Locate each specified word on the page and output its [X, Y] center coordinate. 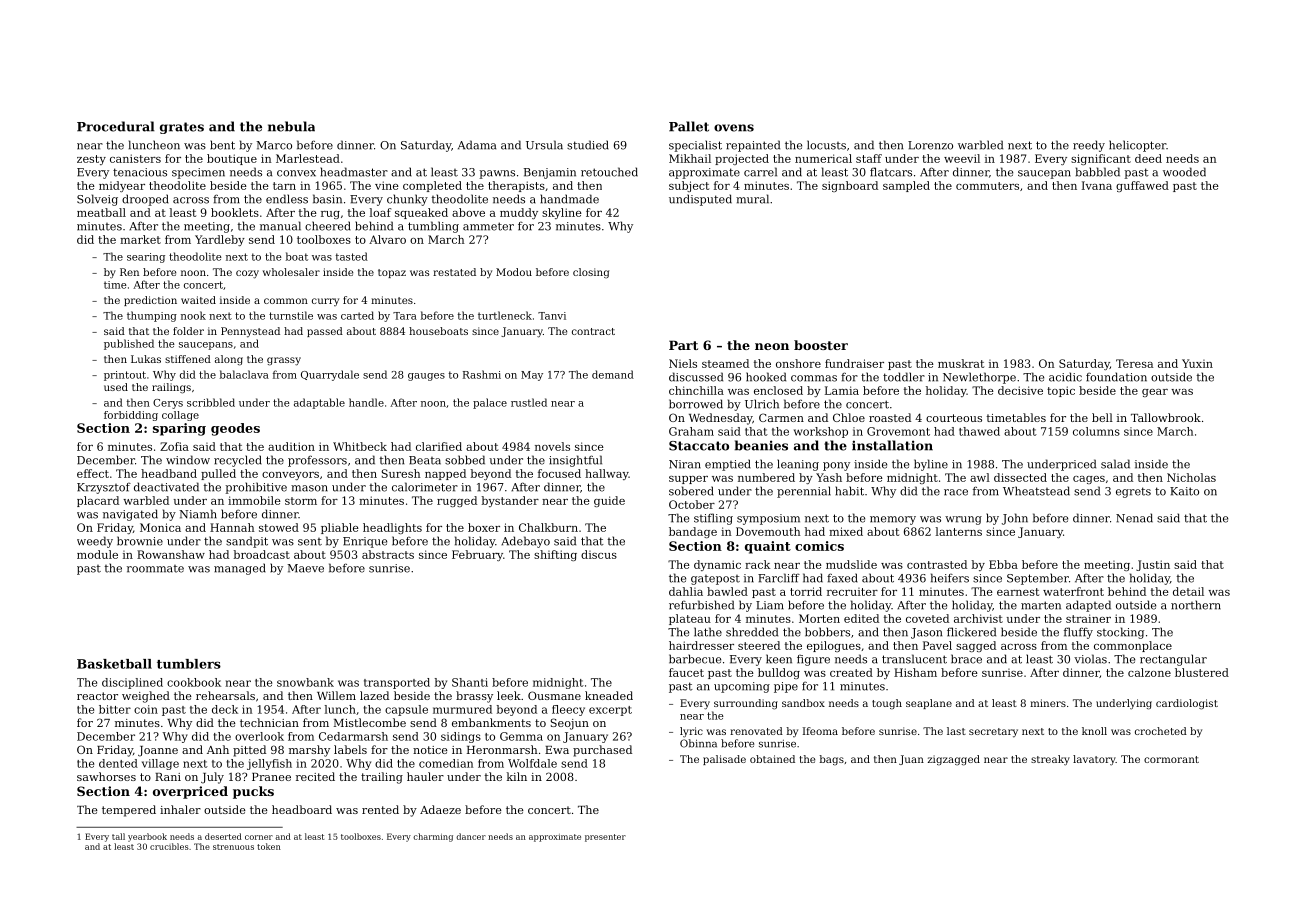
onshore [798, 363]
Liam [770, 605]
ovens [734, 128]
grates [182, 128]
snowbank [305, 682]
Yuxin [1197, 363]
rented [380, 809]
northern [1196, 605]
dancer [471, 836]
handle [366, 402]
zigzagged [954, 760]
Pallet [689, 126]
